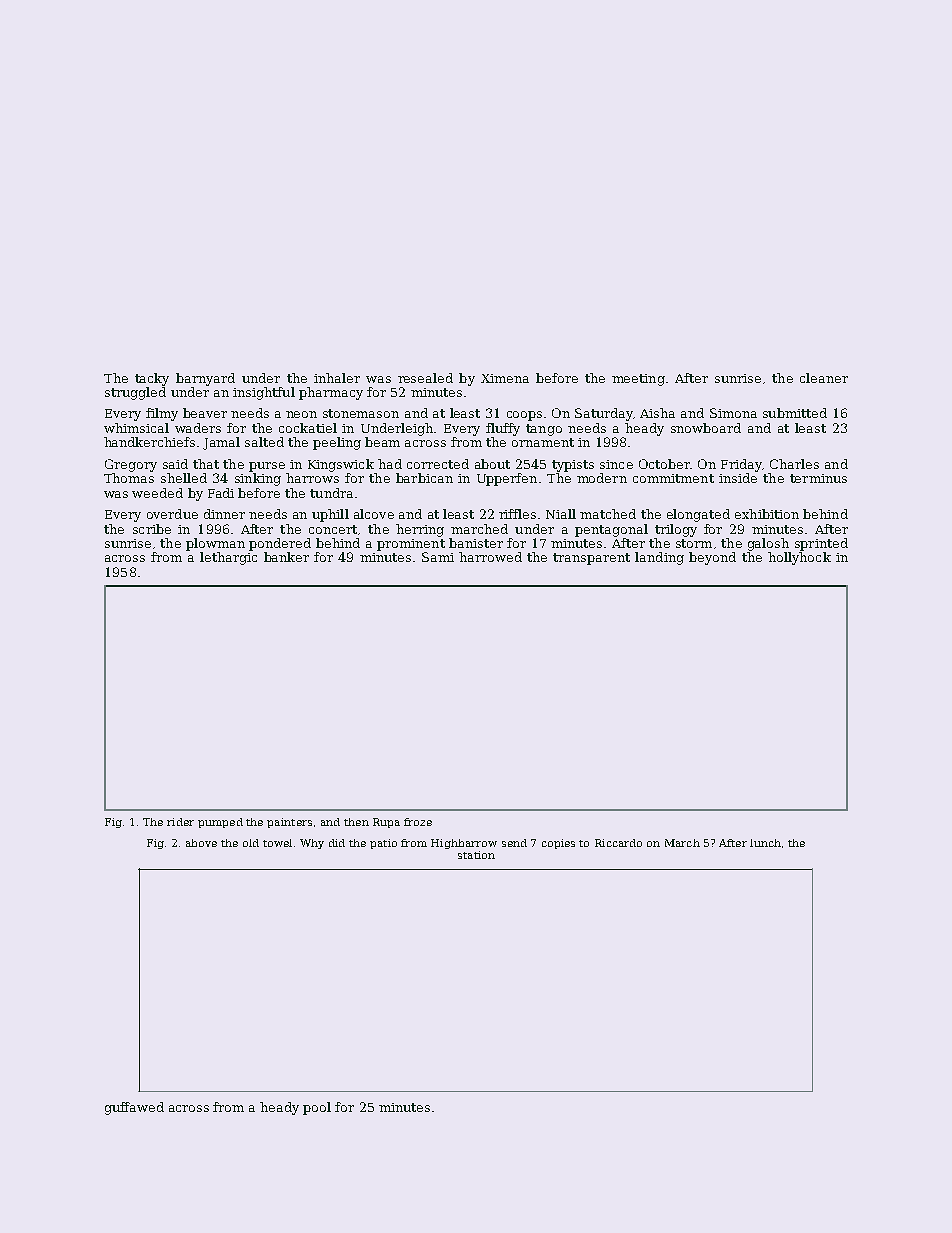 The image size is (952, 1233). I want to click on send, so click(514, 843).
